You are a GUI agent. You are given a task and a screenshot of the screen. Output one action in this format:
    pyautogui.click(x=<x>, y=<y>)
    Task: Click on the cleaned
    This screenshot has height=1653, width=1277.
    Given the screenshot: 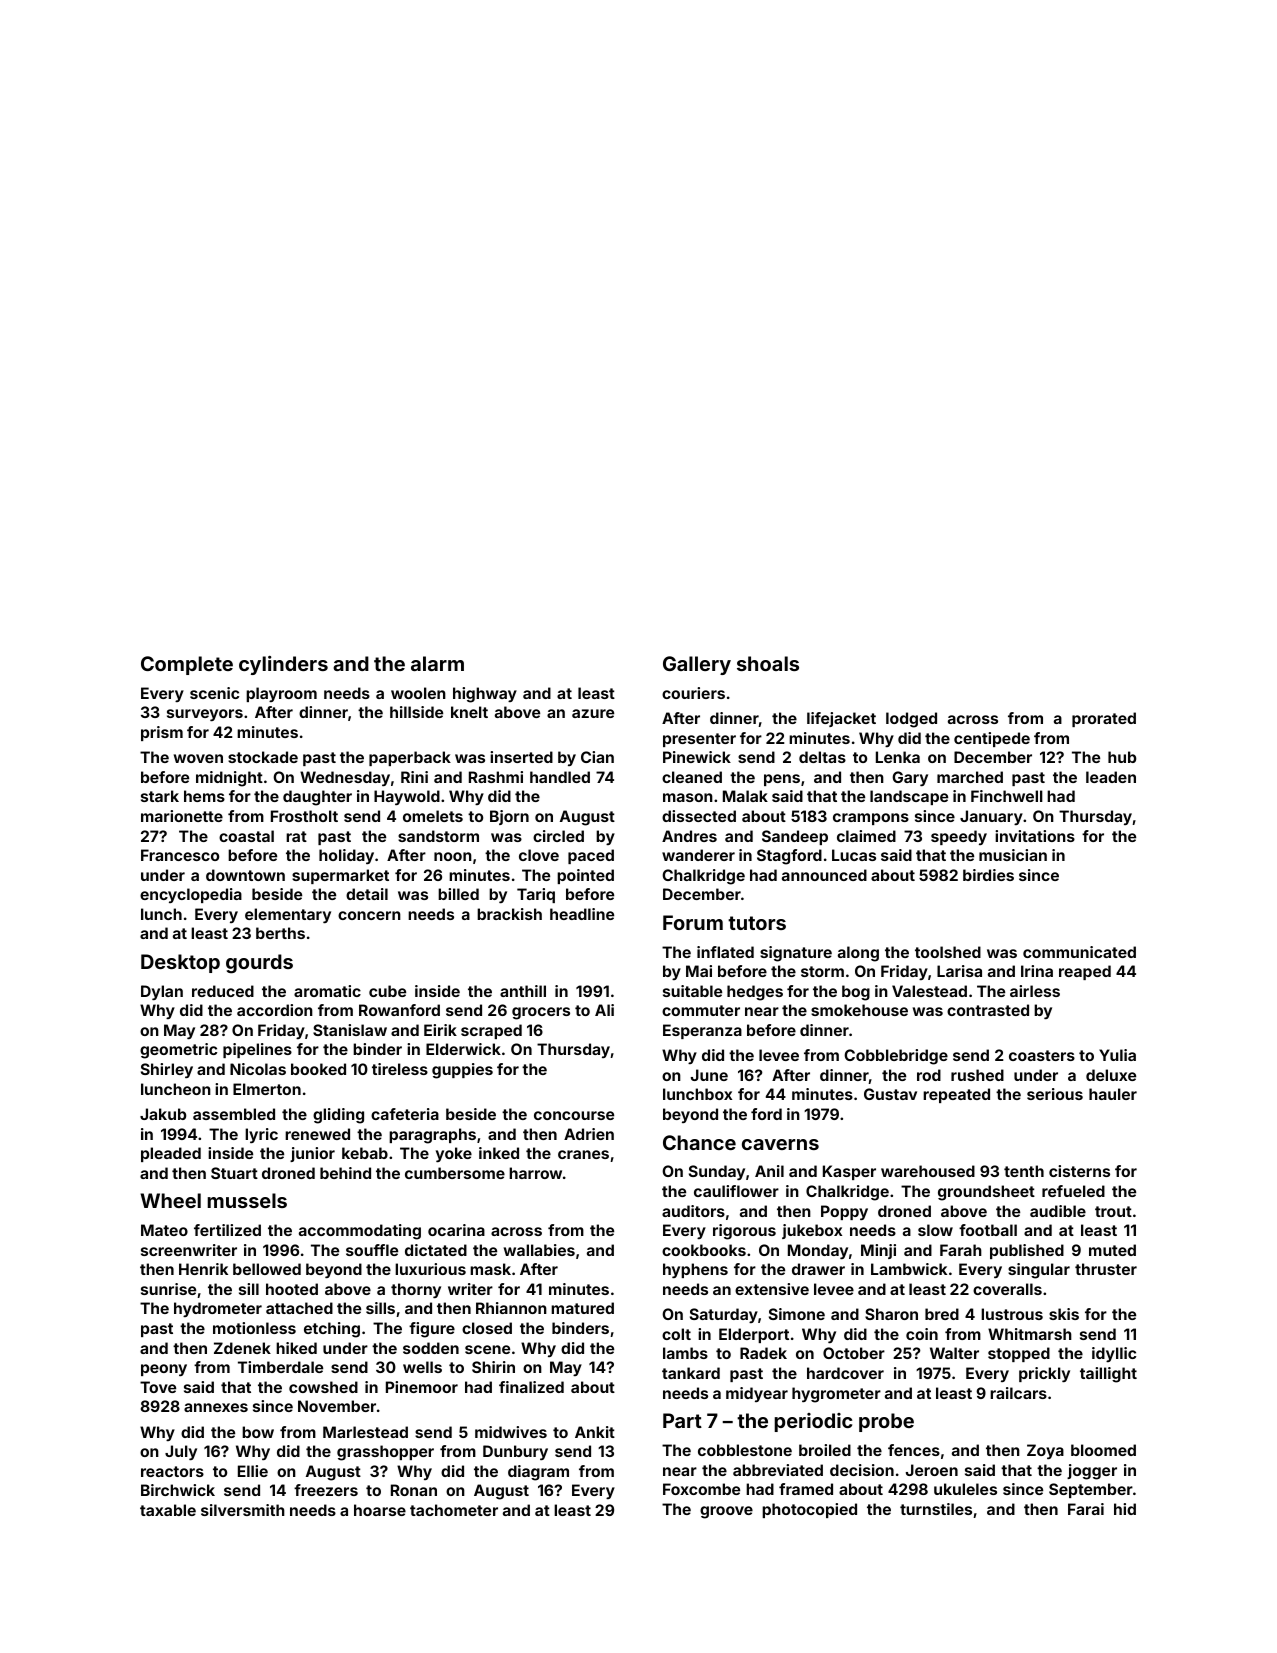 What is the action you would take?
    pyautogui.click(x=692, y=777)
